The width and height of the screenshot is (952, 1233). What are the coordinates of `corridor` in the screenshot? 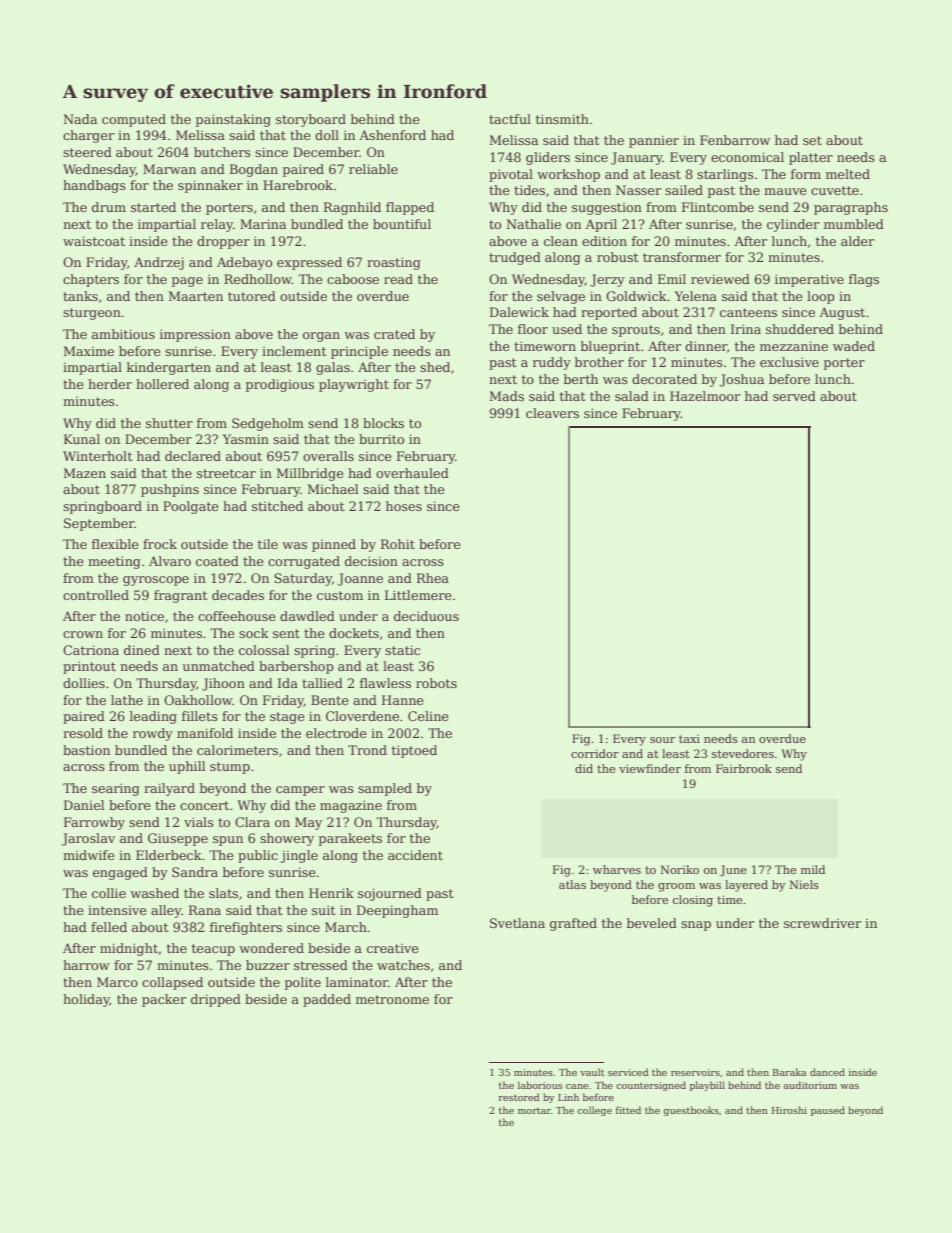 It's located at (595, 753).
